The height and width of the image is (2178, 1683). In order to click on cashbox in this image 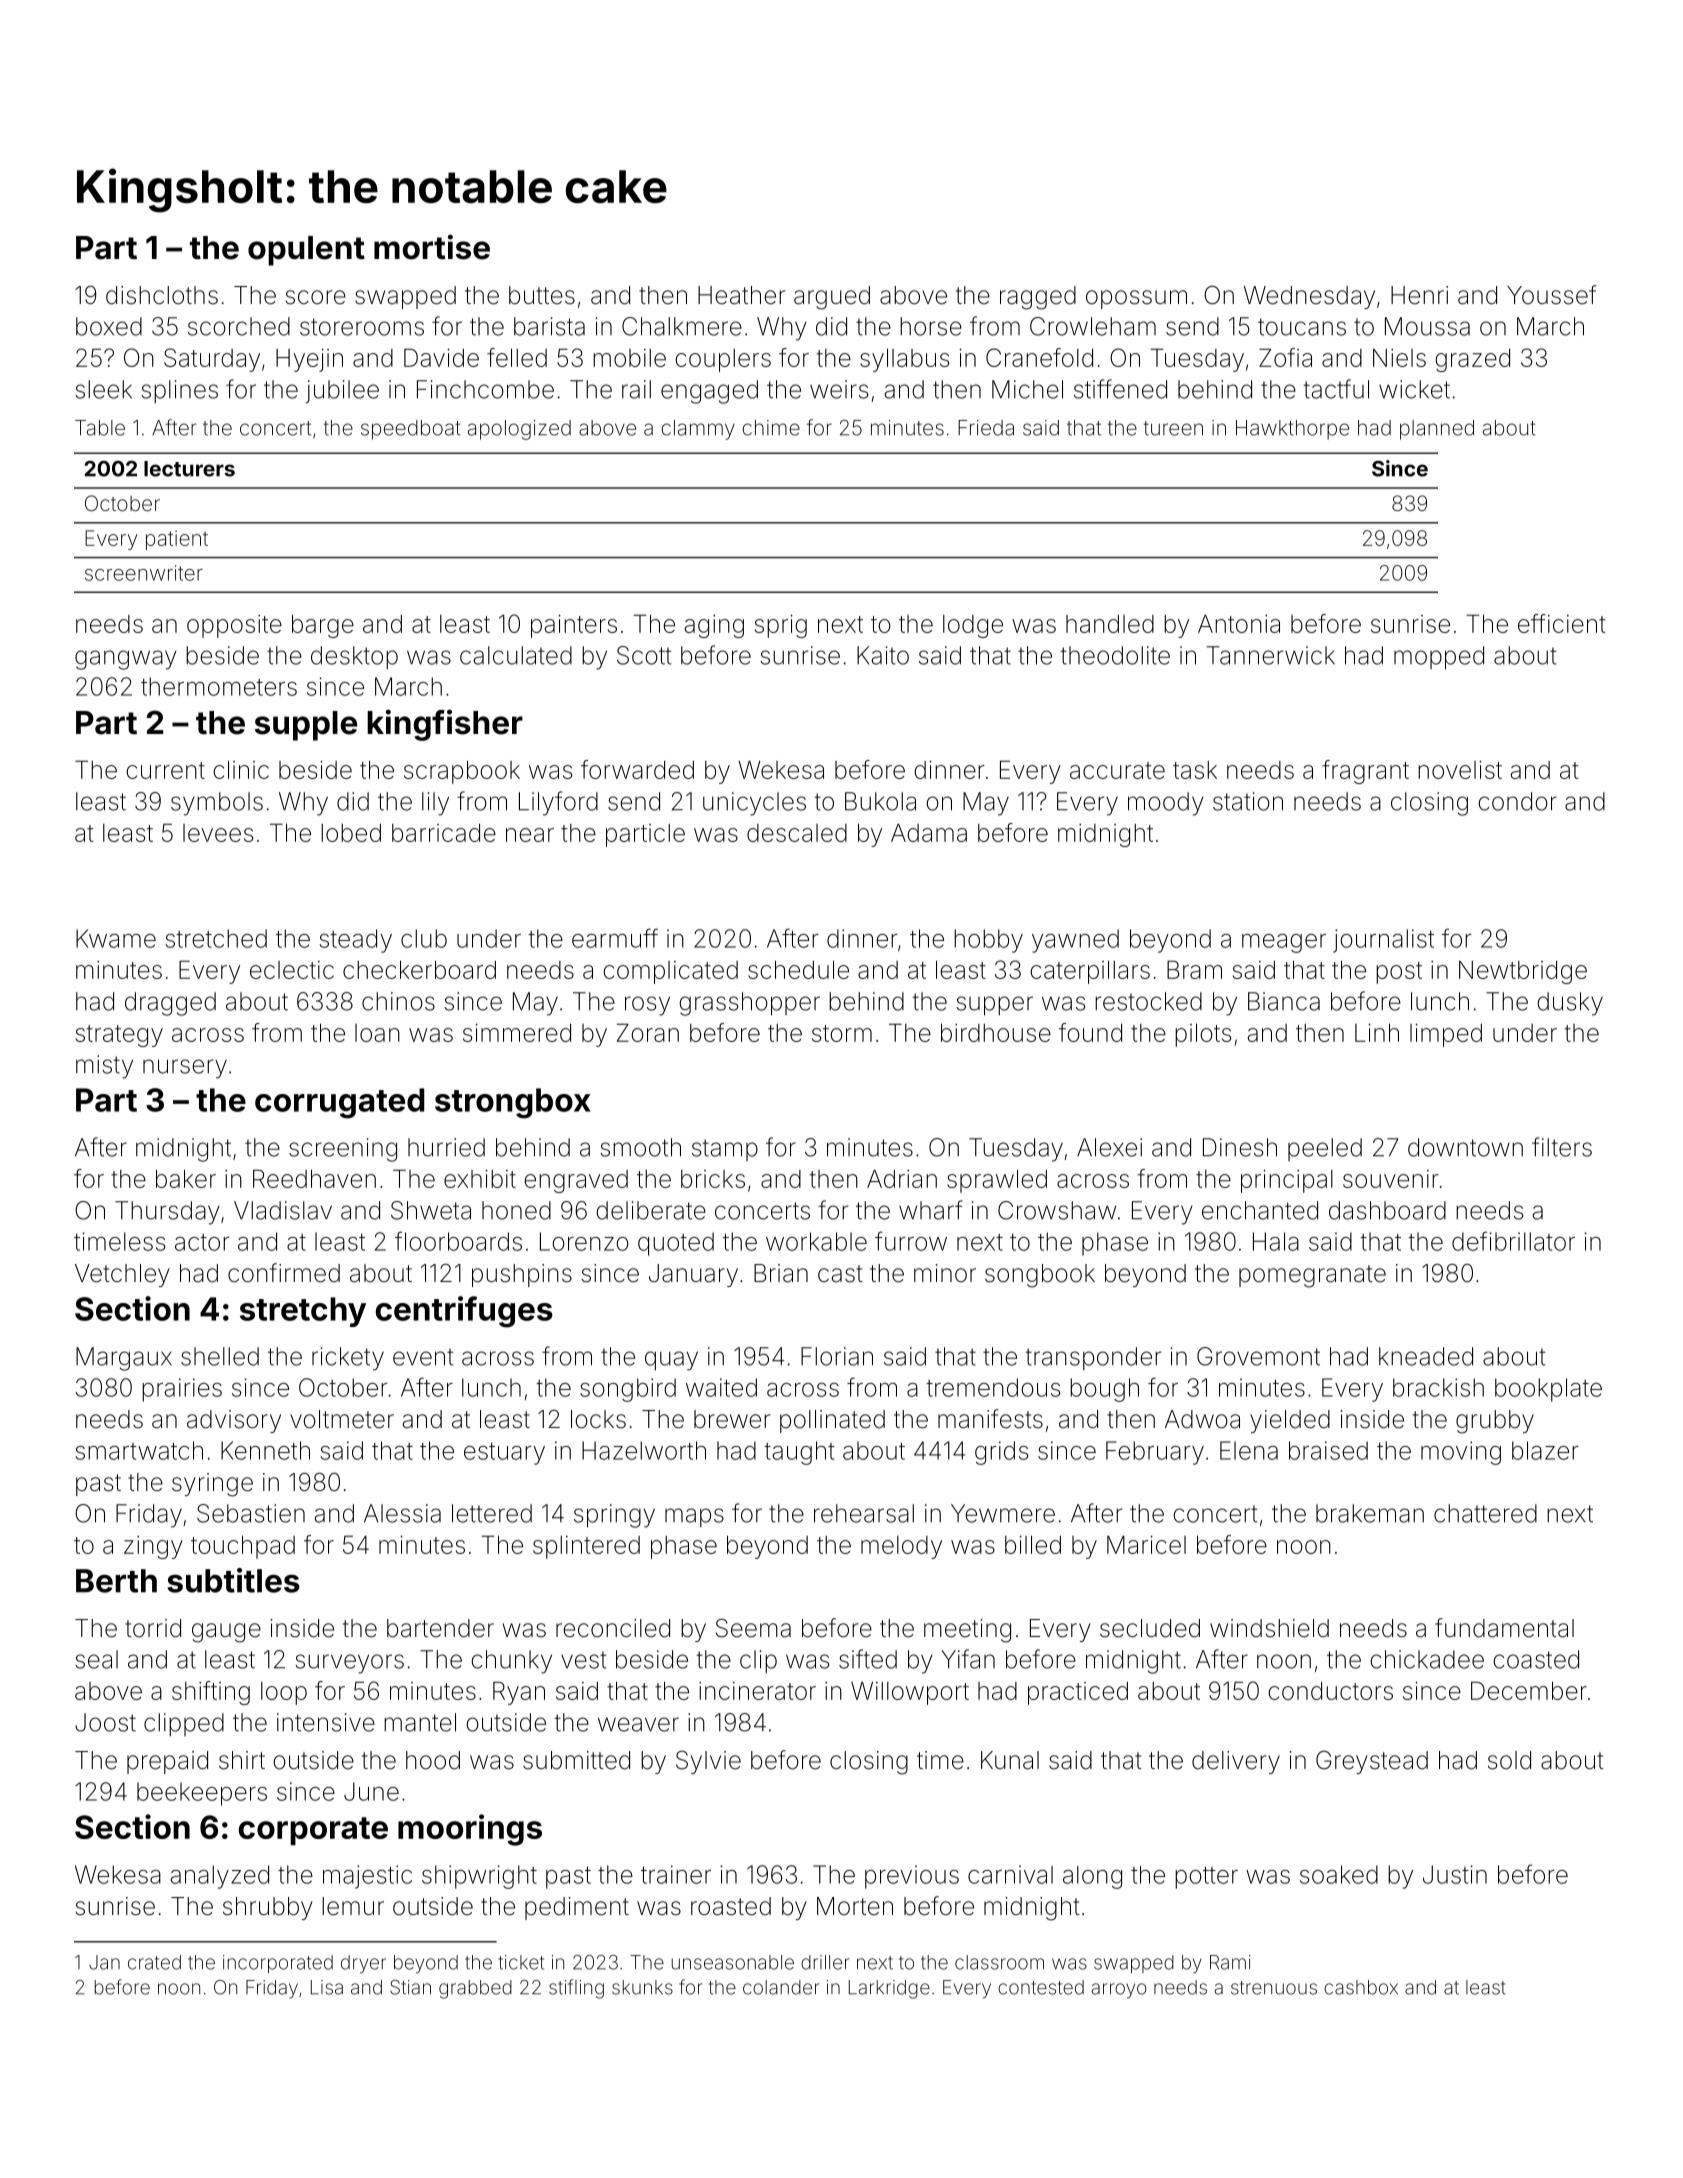, I will do `click(1361, 1987)`.
